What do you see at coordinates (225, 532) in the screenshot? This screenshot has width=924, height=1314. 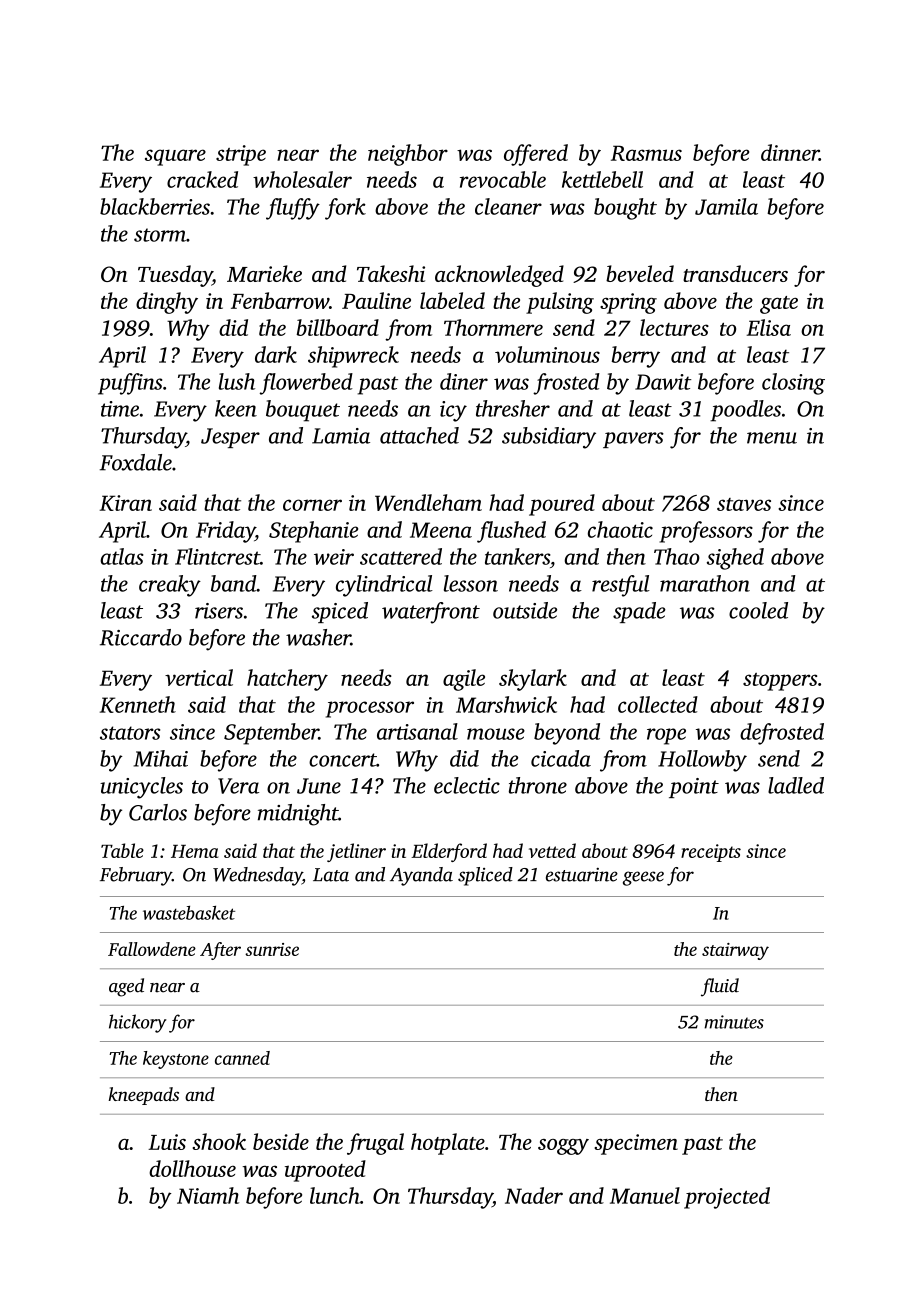 I see `Friday` at bounding box center [225, 532].
